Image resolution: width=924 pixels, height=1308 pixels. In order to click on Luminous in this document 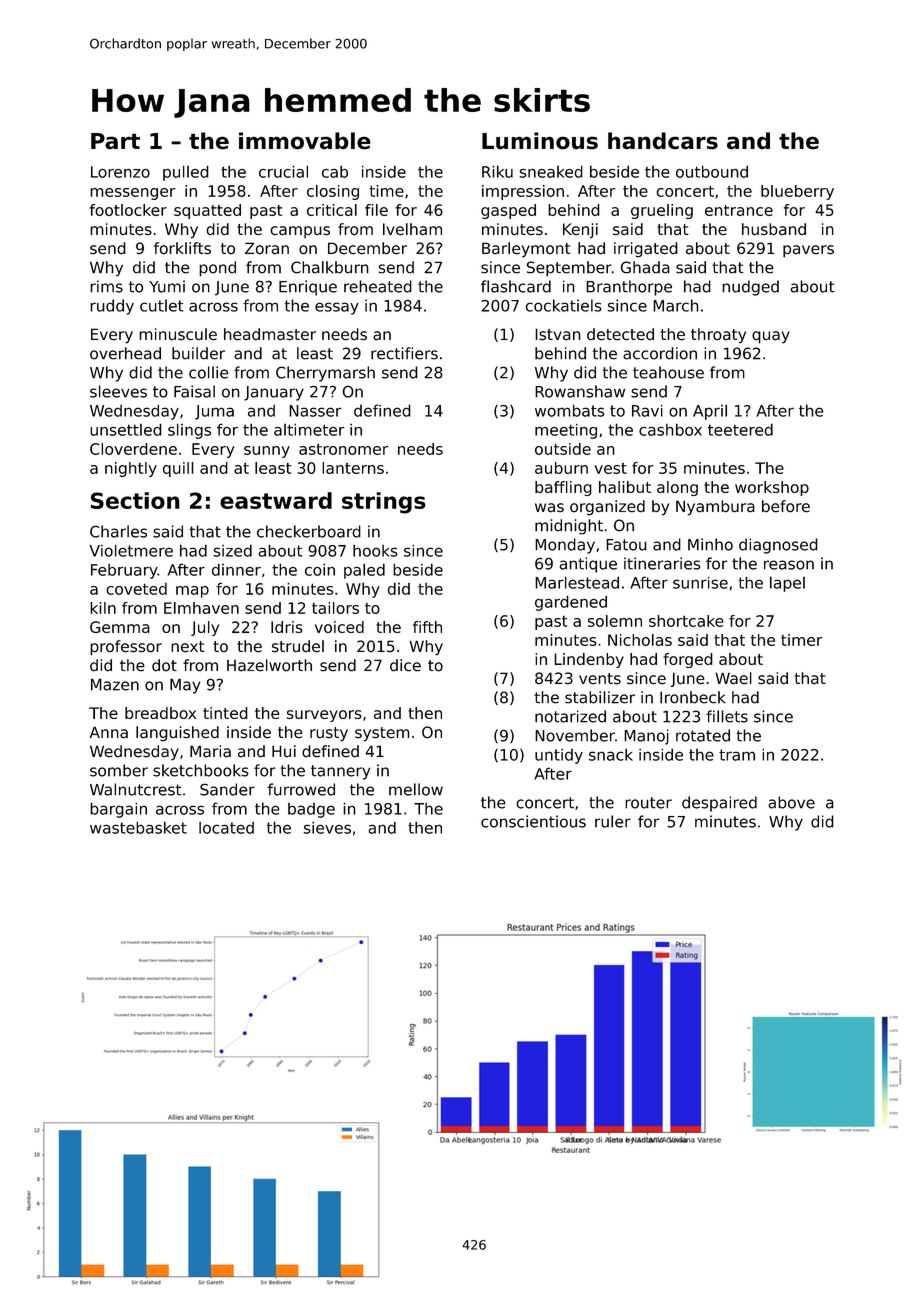, I will do `click(540, 141)`.
